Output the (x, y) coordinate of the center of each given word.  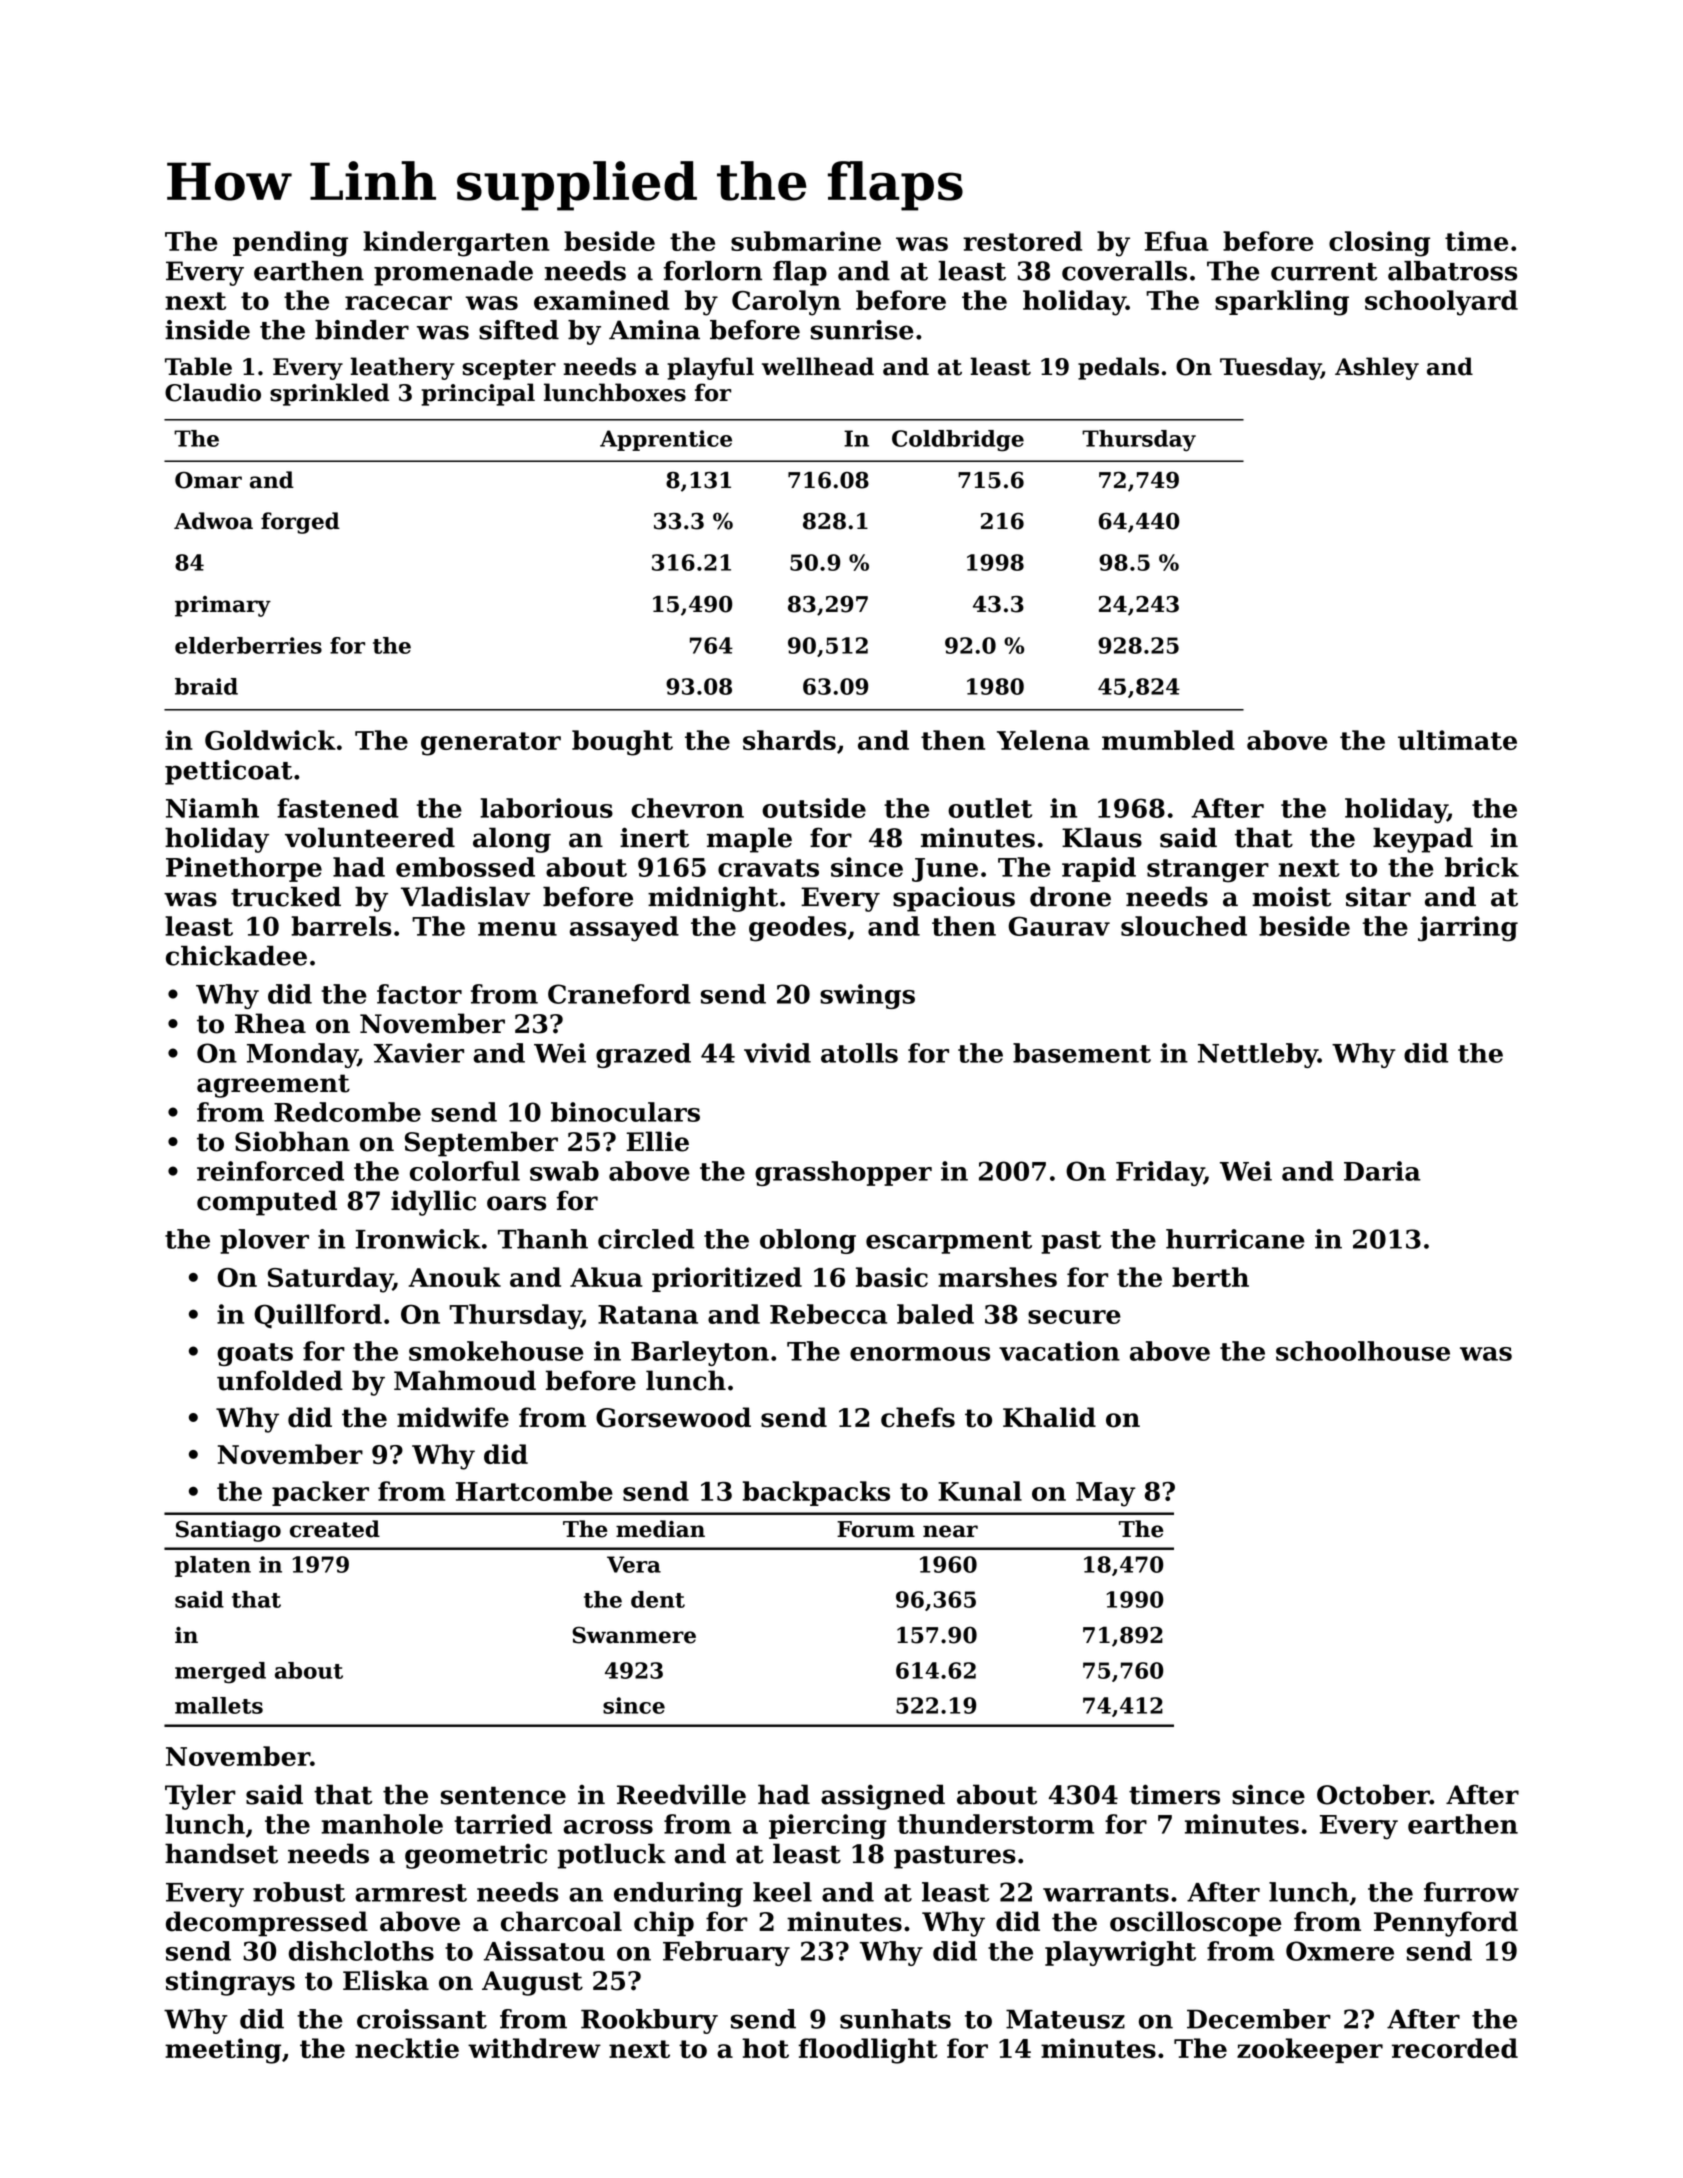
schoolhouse (1363, 1351)
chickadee (236, 956)
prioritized (727, 1279)
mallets (219, 1705)
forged (300, 523)
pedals (1118, 368)
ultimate (1457, 740)
